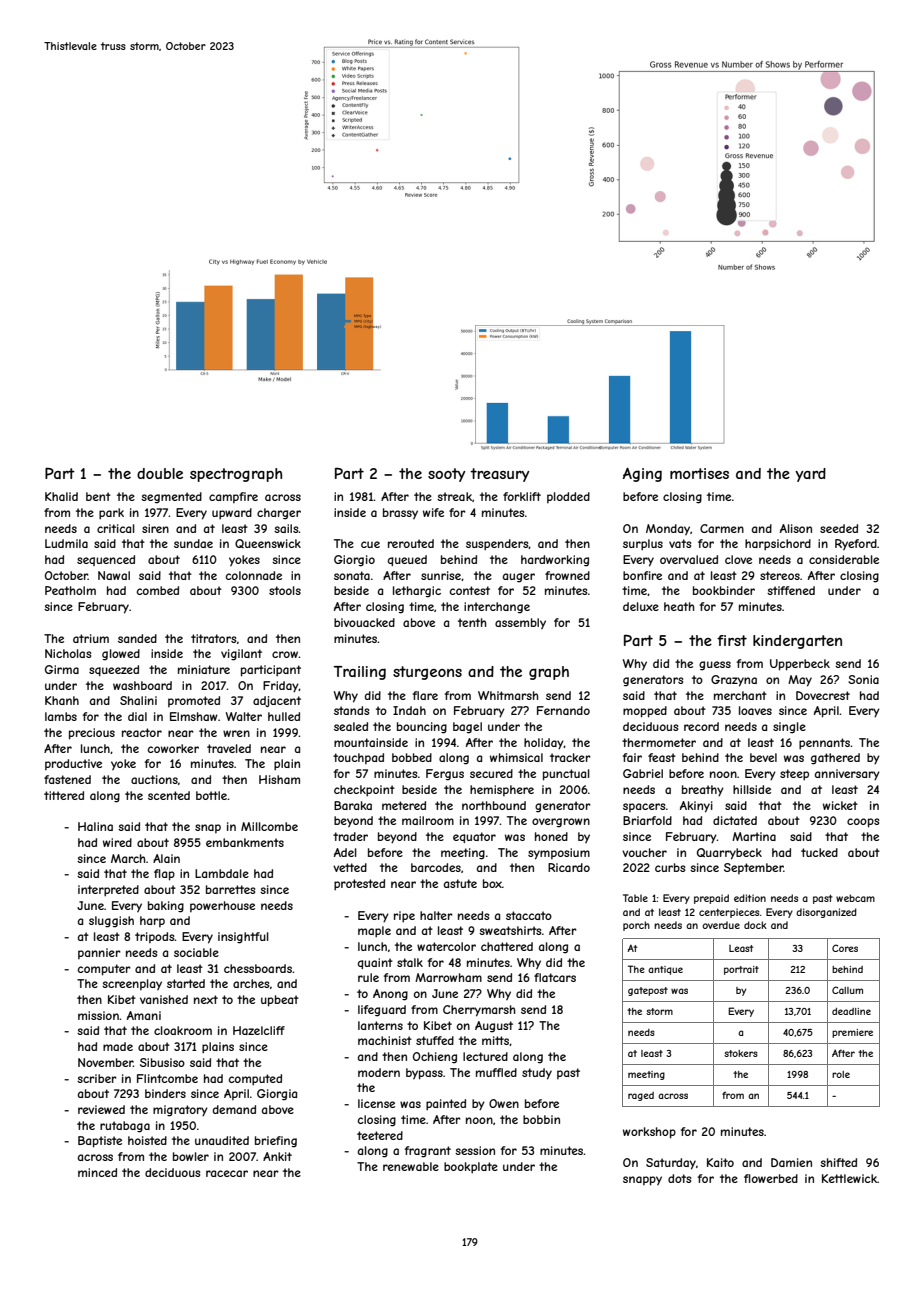 The image size is (924, 1308). Describe the element at coordinates (427, 673) in the document. I see `sturgeons` at that location.
